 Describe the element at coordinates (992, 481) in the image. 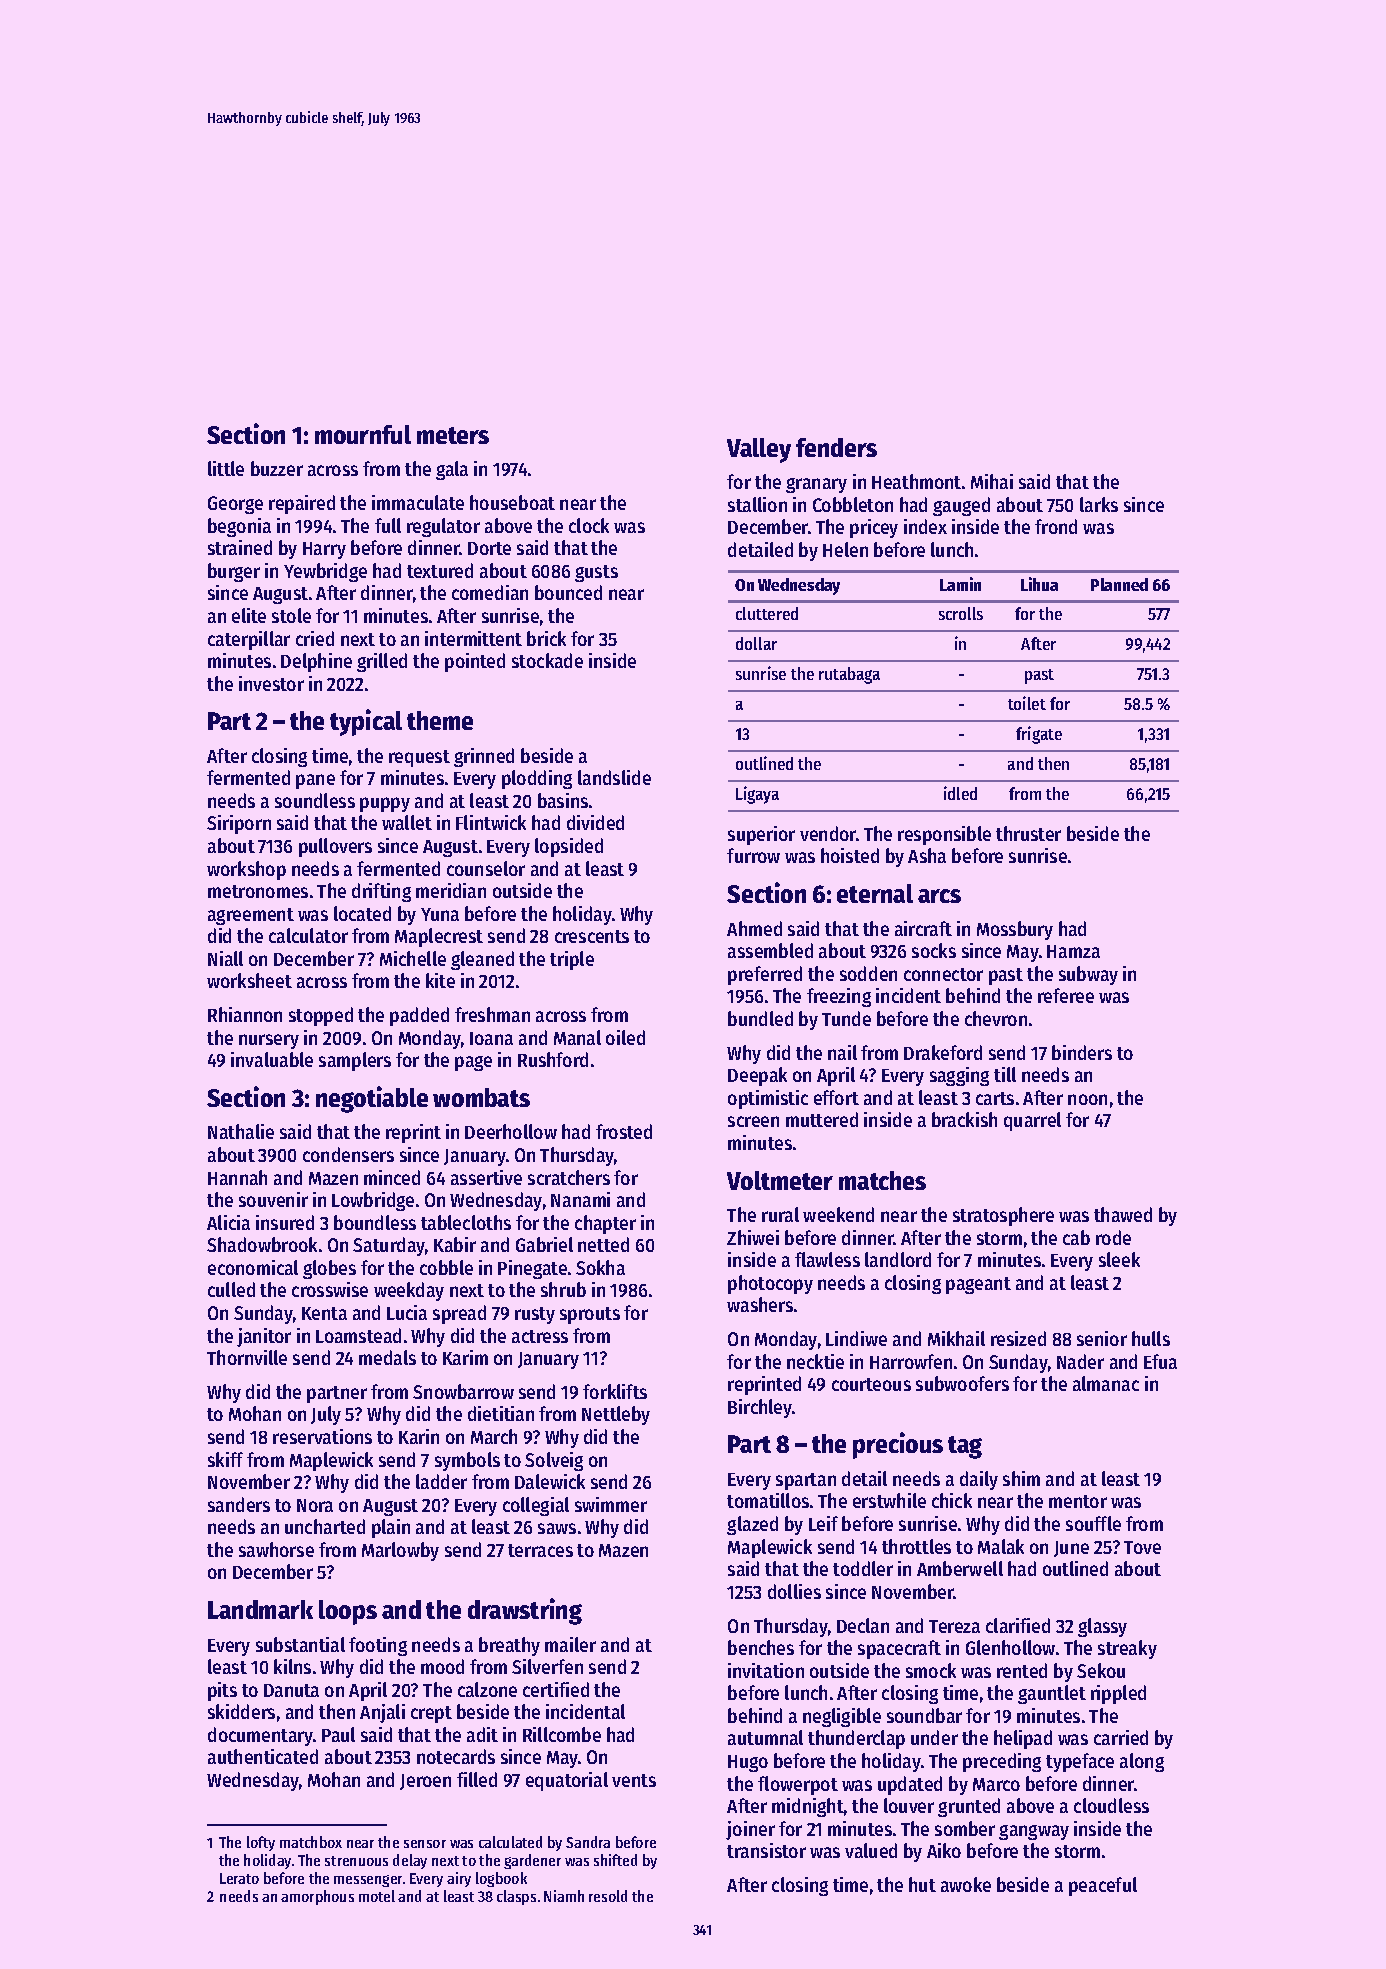

I see `Mihai` at that location.
